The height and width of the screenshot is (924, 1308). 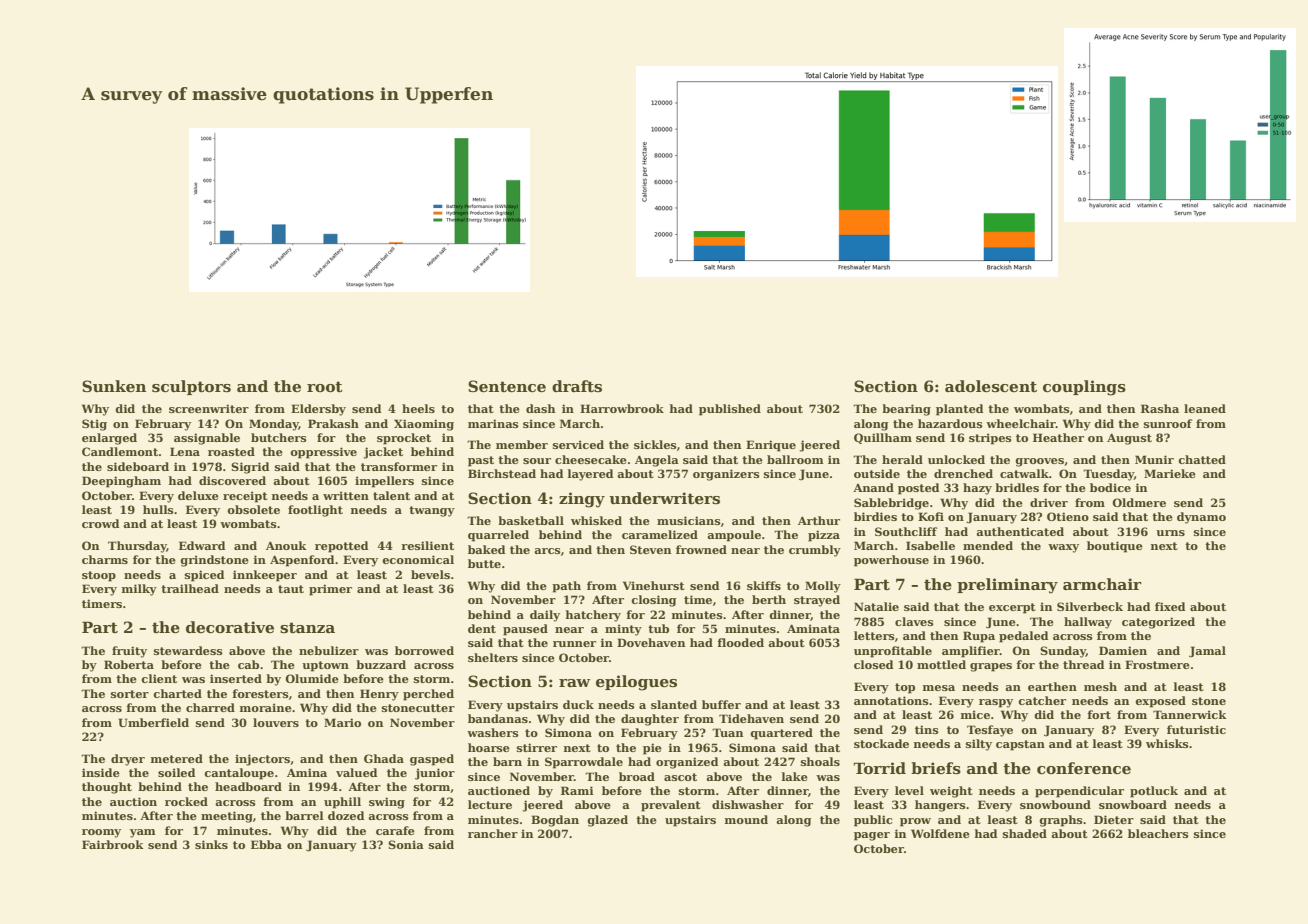 What do you see at coordinates (498, 718) in the screenshot?
I see `bandanas` at bounding box center [498, 718].
